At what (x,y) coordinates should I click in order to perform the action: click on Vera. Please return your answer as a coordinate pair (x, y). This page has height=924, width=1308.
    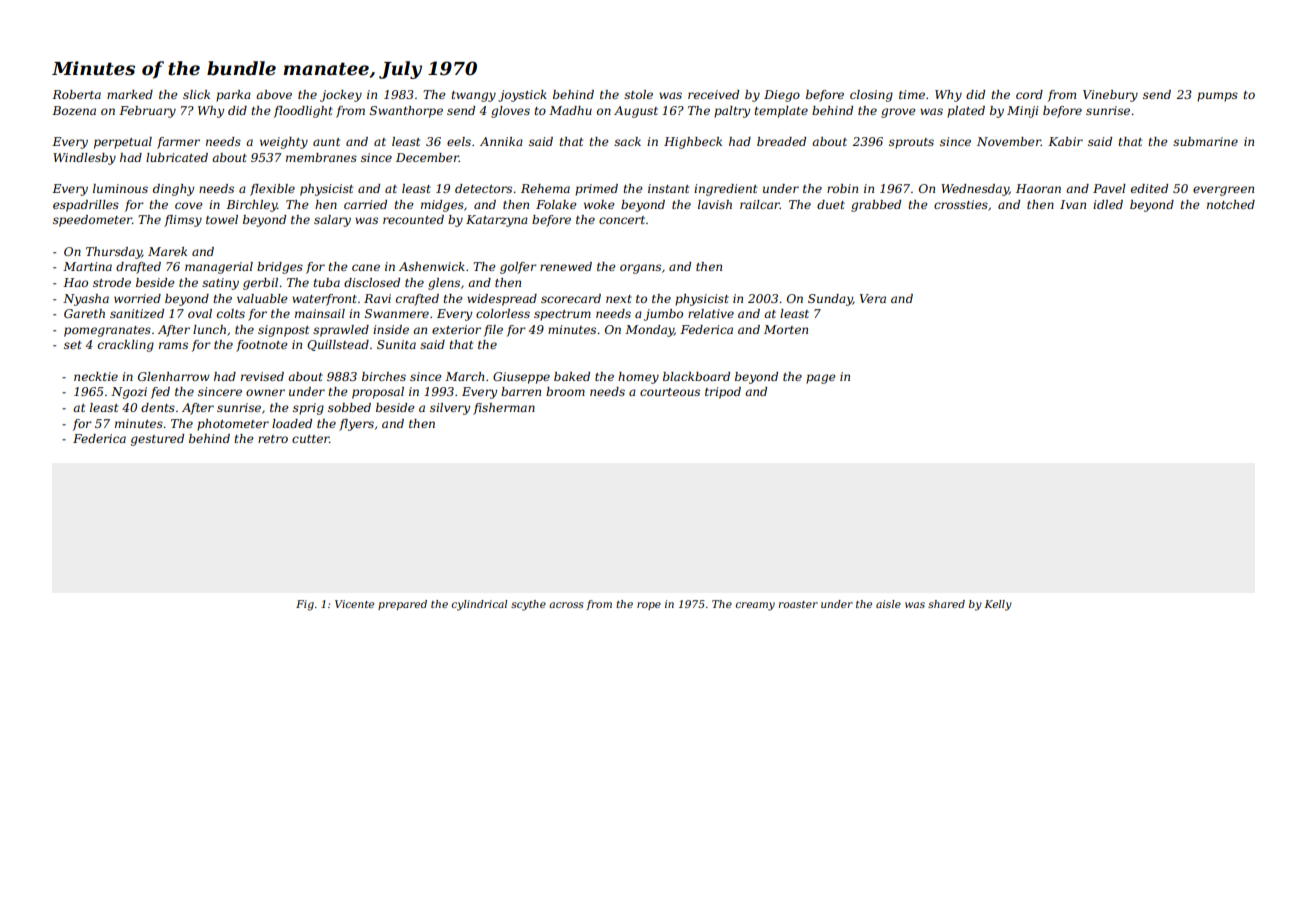
    Looking at the image, I should click on (873, 298).
